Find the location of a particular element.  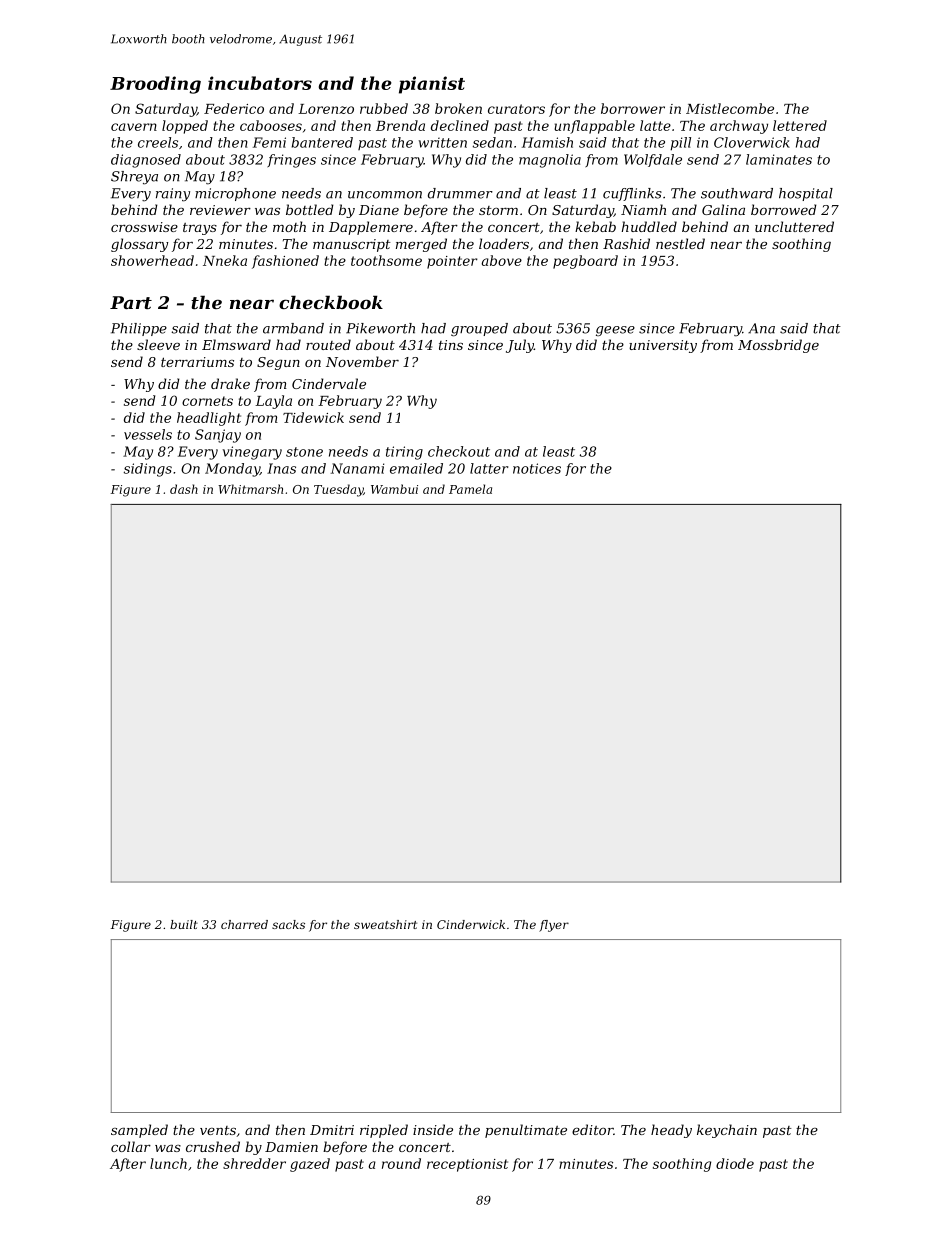

curators is located at coordinates (516, 109).
